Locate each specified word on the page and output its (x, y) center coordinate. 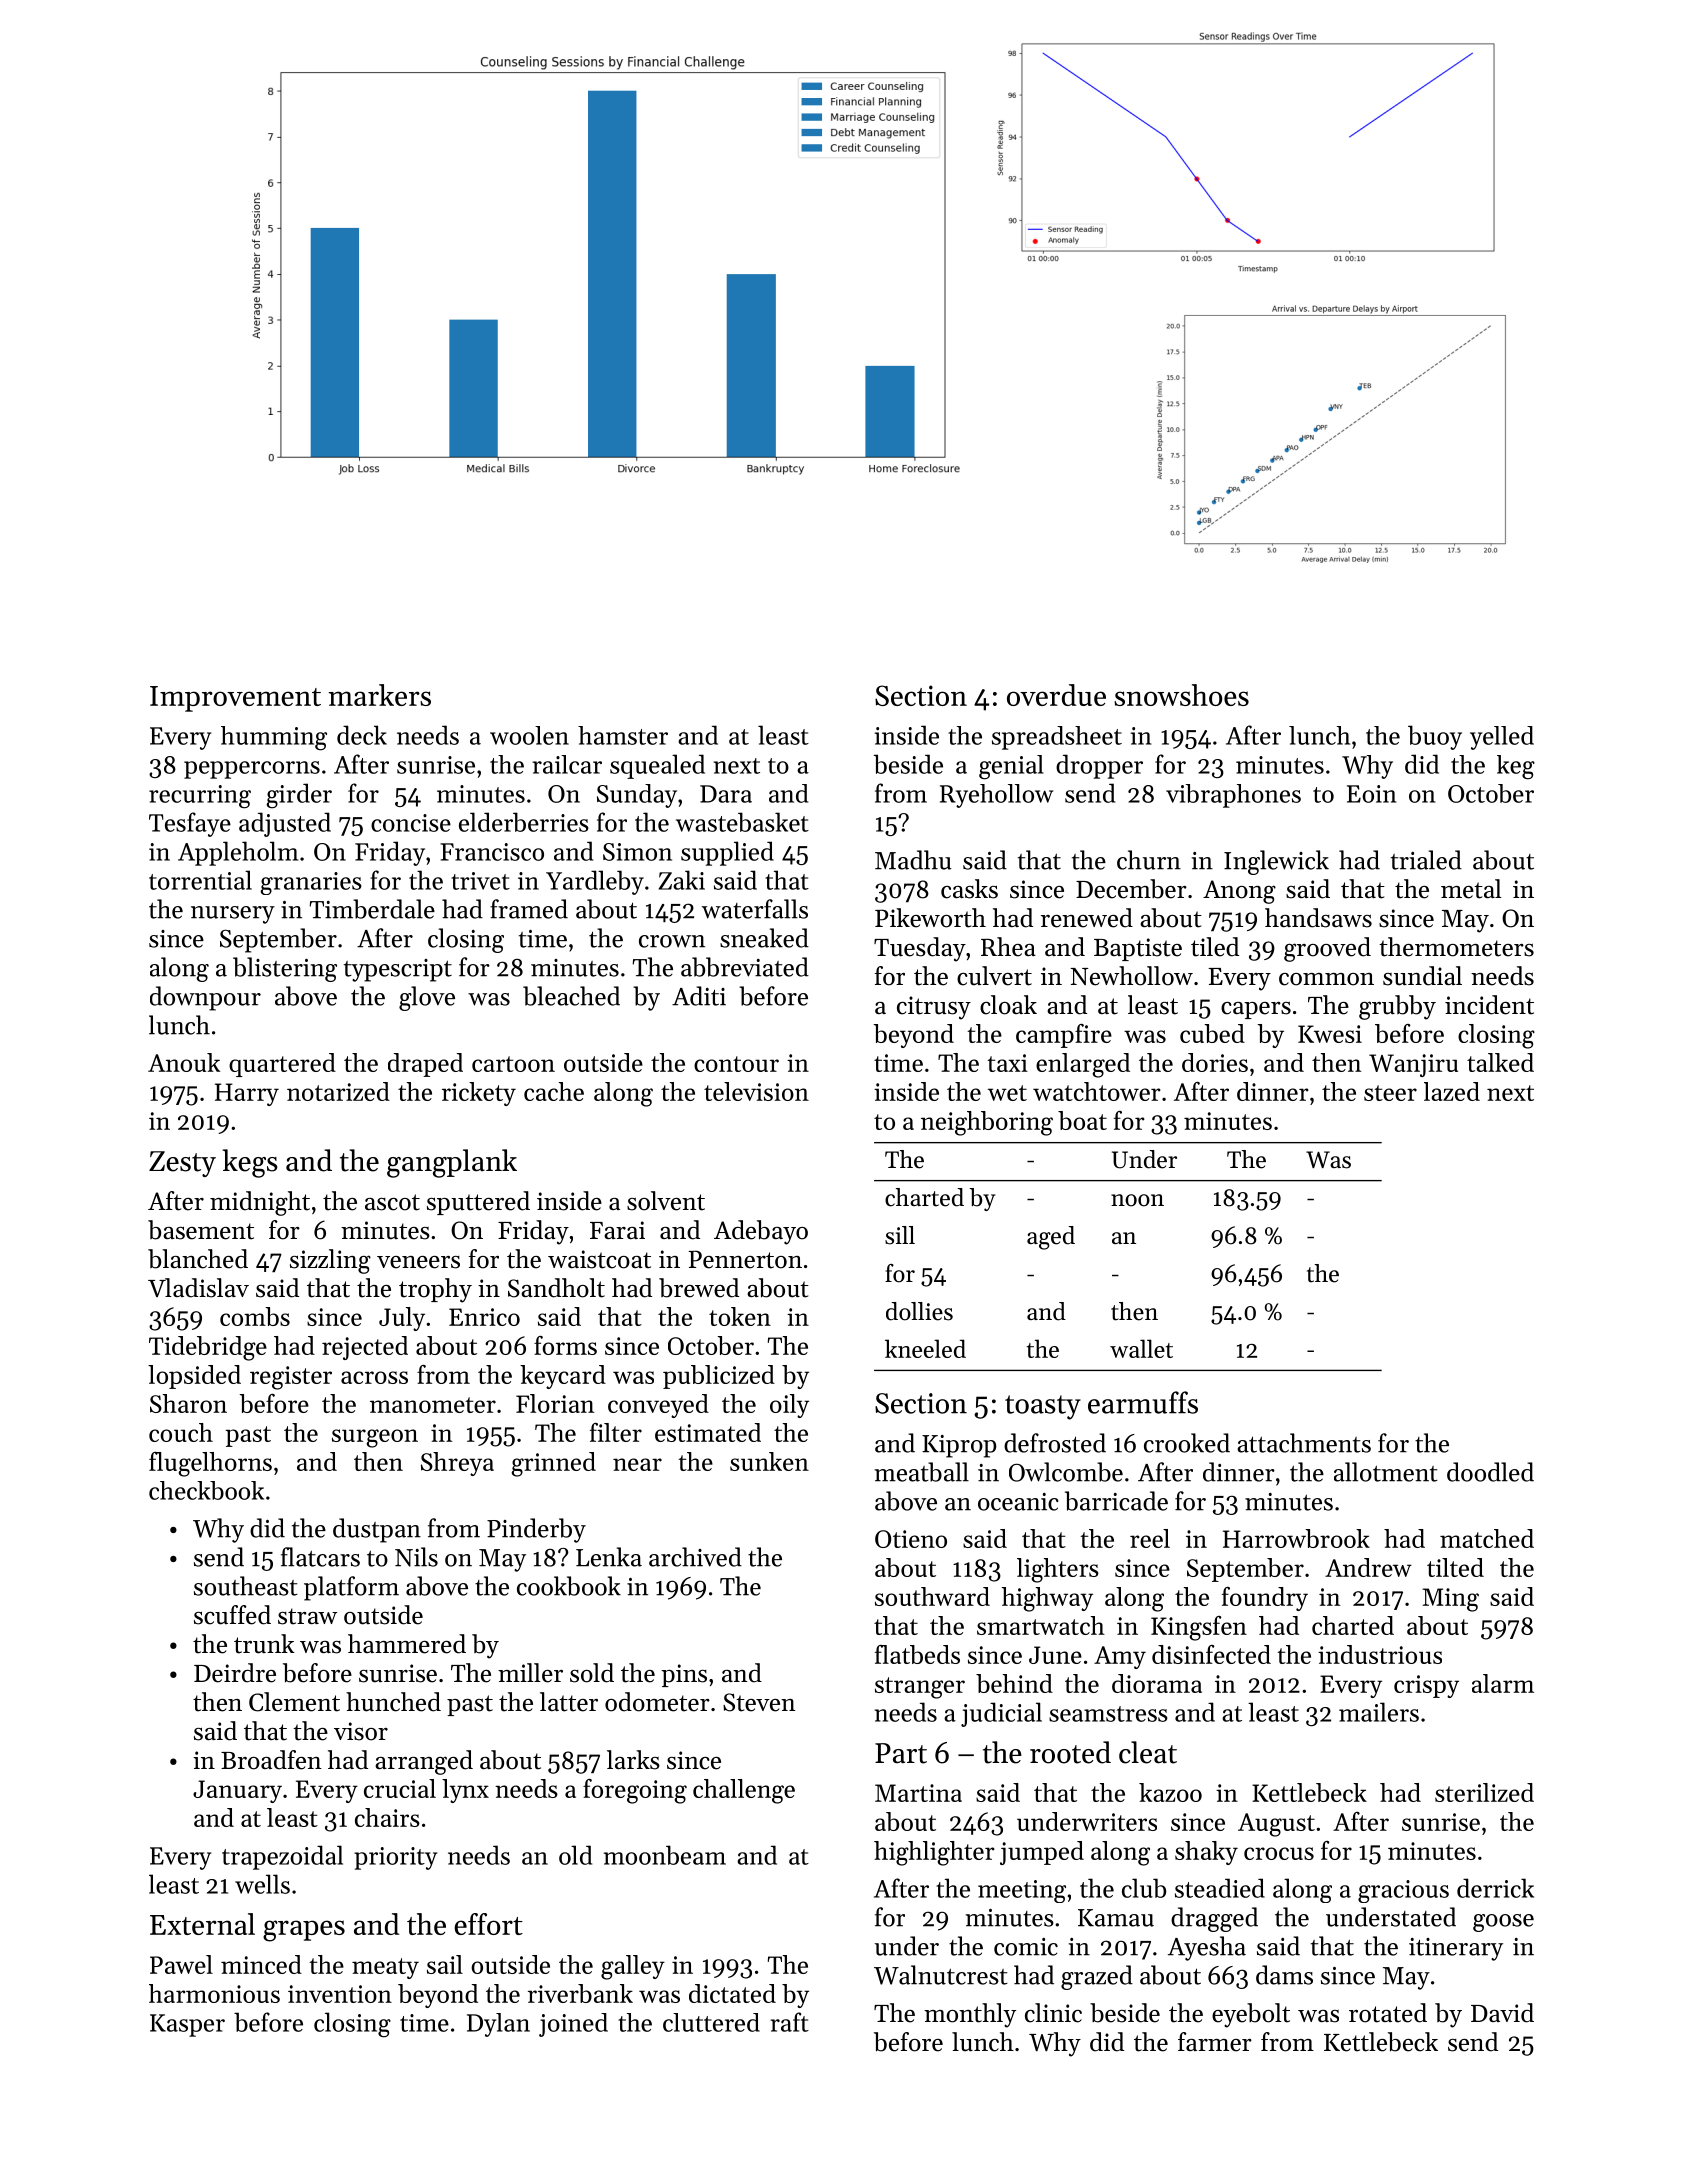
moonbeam (665, 1855)
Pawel (181, 1964)
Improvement (235, 699)
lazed (1452, 1091)
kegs (250, 1163)
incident (1489, 1005)
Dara (726, 794)
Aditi (699, 996)
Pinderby (536, 1530)
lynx (465, 1791)
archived (695, 1557)
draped (425, 1065)
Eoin (1372, 794)
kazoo (1170, 1792)
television (756, 1091)
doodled (1490, 1472)
